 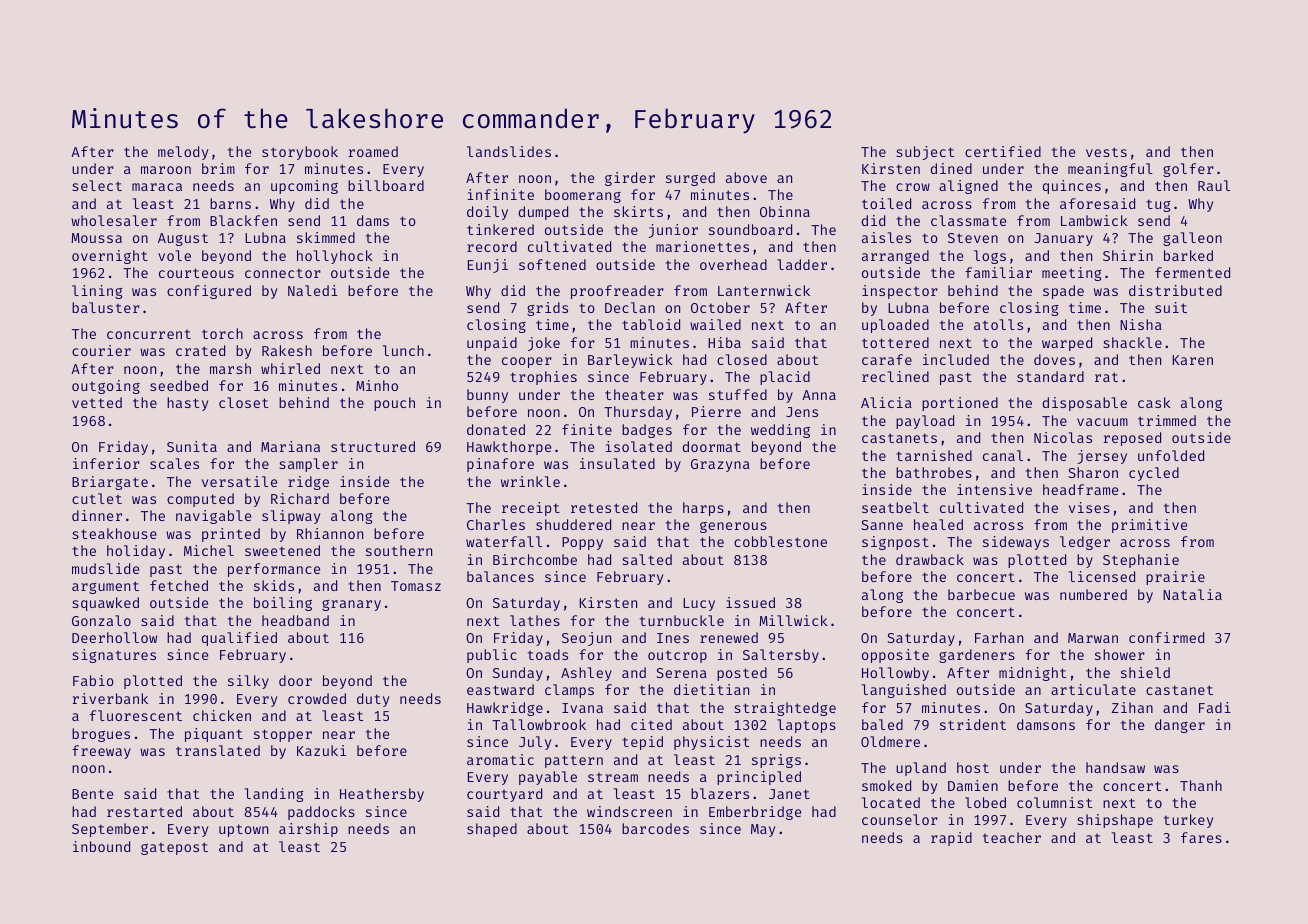 What do you see at coordinates (994, 489) in the screenshot?
I see `intensive` at bounding box center [994, 489].
